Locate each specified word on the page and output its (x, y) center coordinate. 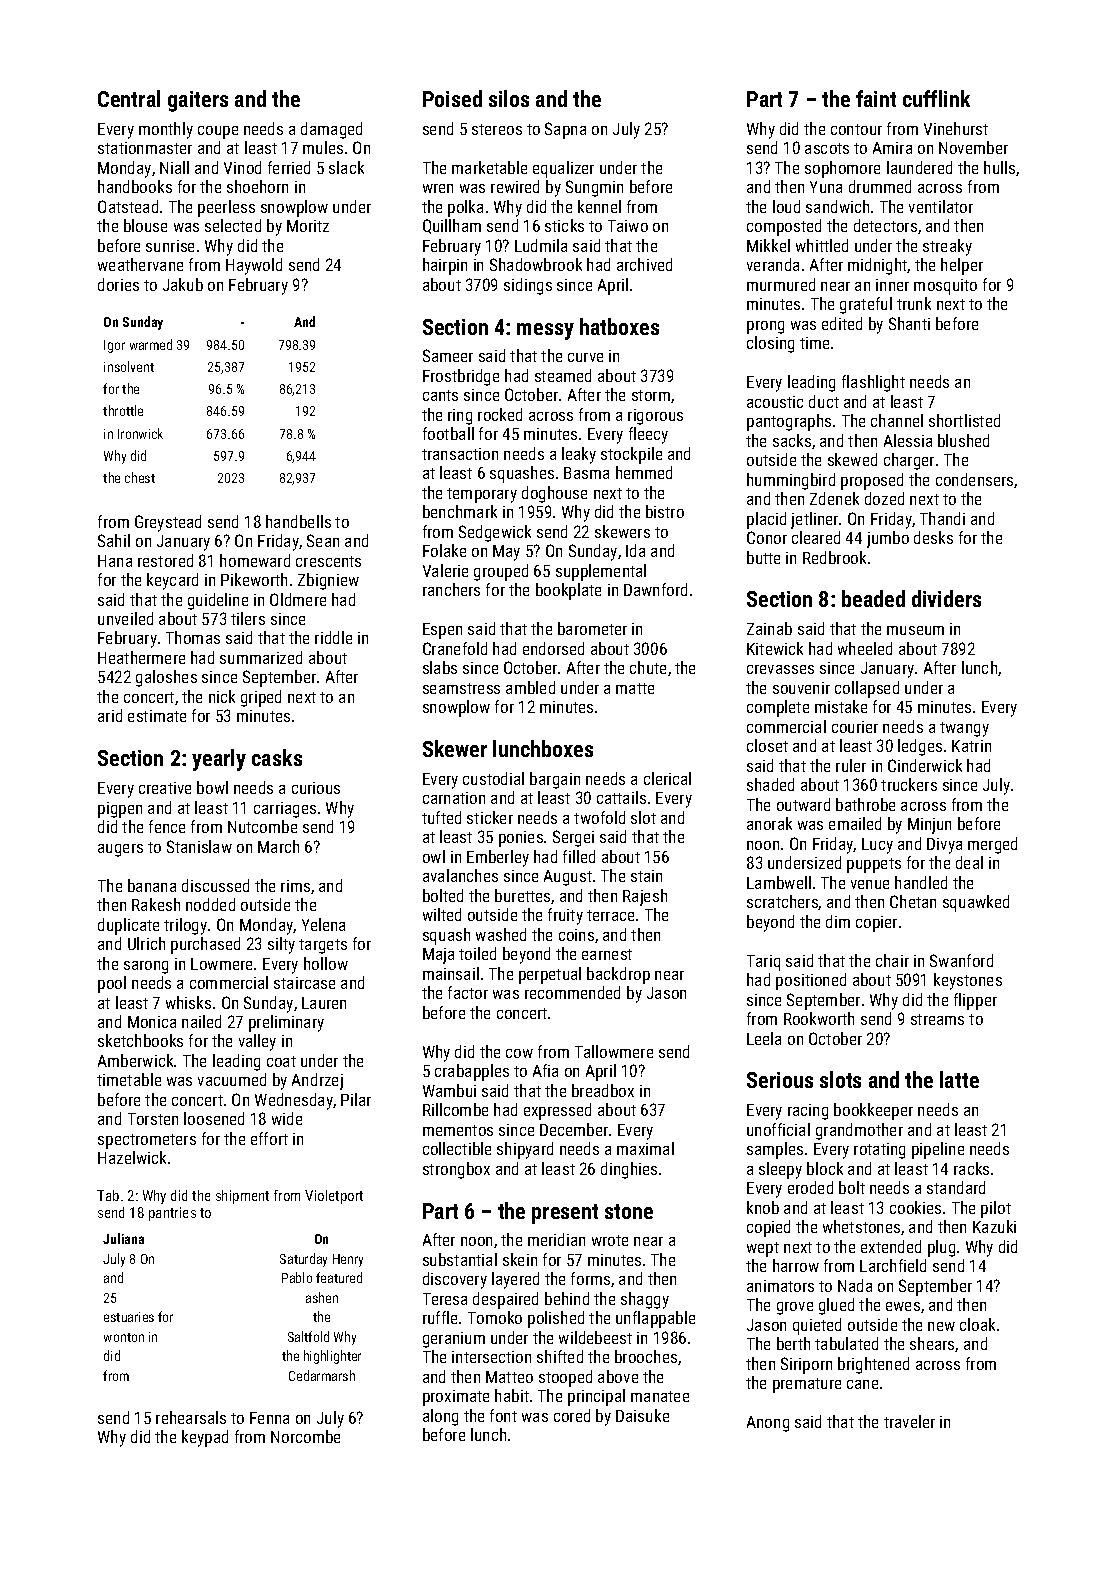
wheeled (865, 648)
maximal (645, 1148)
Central (129, 98)
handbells (298, 521)
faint (876, 98)
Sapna (565, 130)
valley (257, 1042)
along (440, 1417)
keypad (205, 1438)
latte (959, 1079)
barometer (592, 628)
